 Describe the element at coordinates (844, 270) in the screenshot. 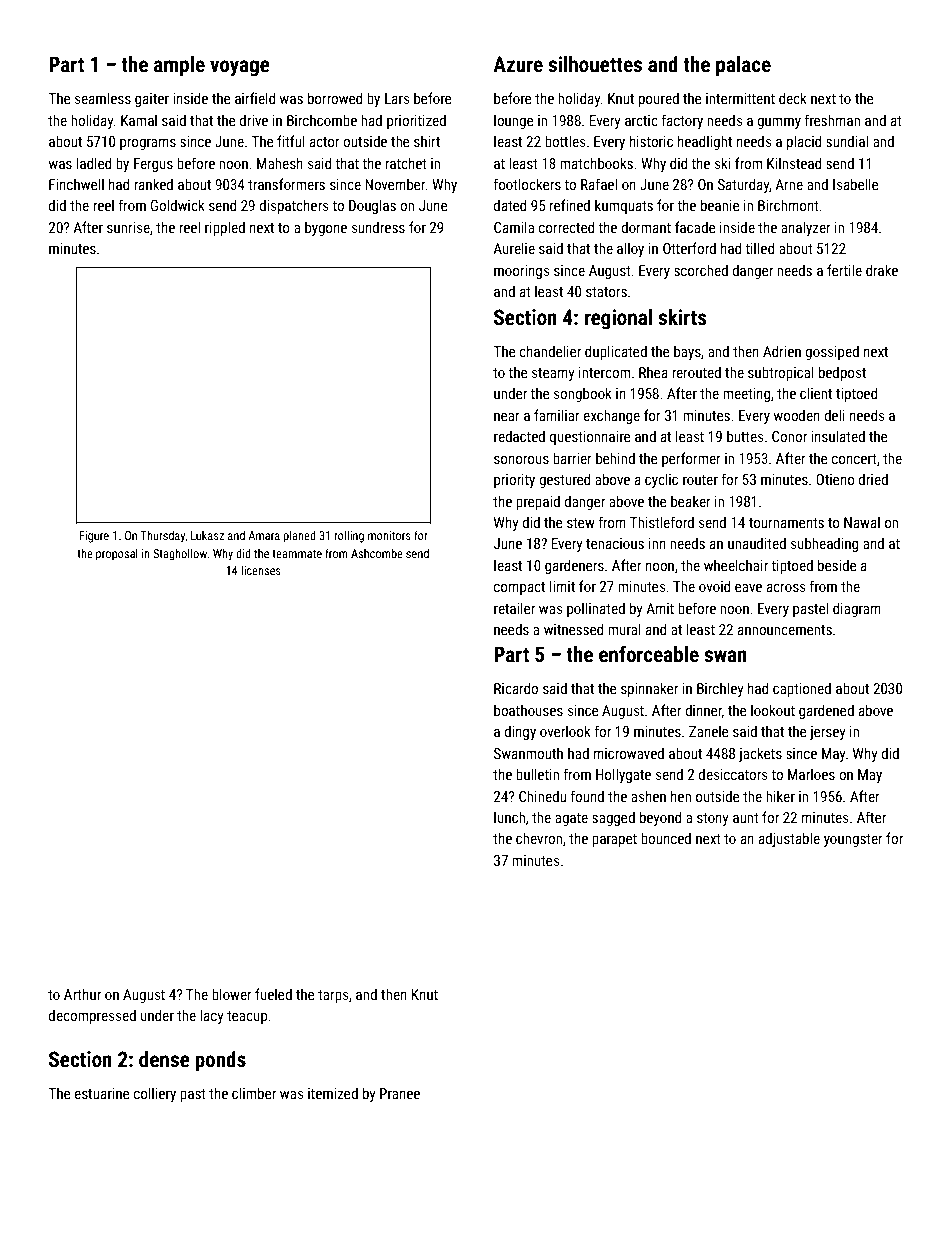

I see `fertile` at that location.
